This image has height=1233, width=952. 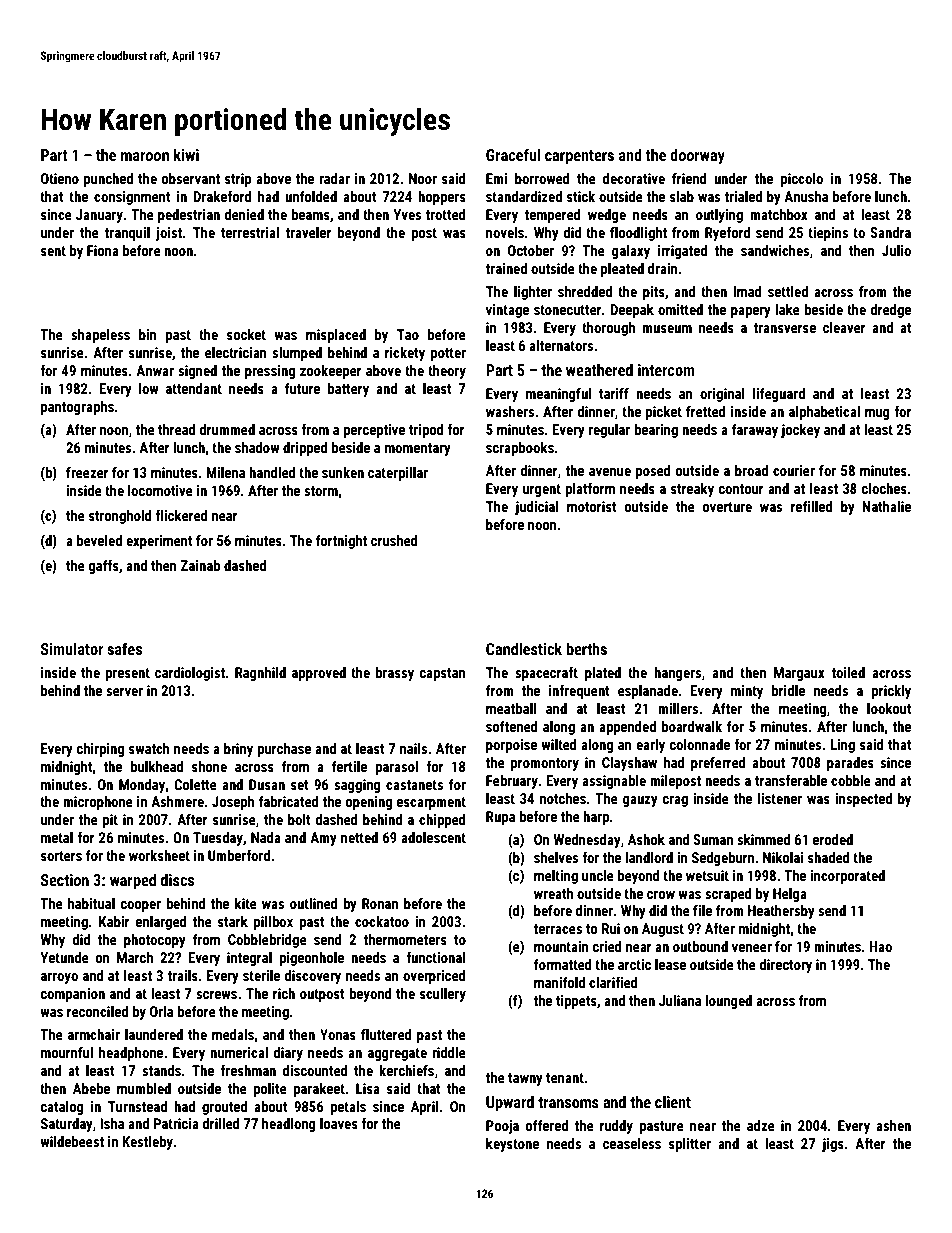 What do you see at coordinates (336, 336) in the image?
I see `misplaced` at bounding box center [336, 336].
